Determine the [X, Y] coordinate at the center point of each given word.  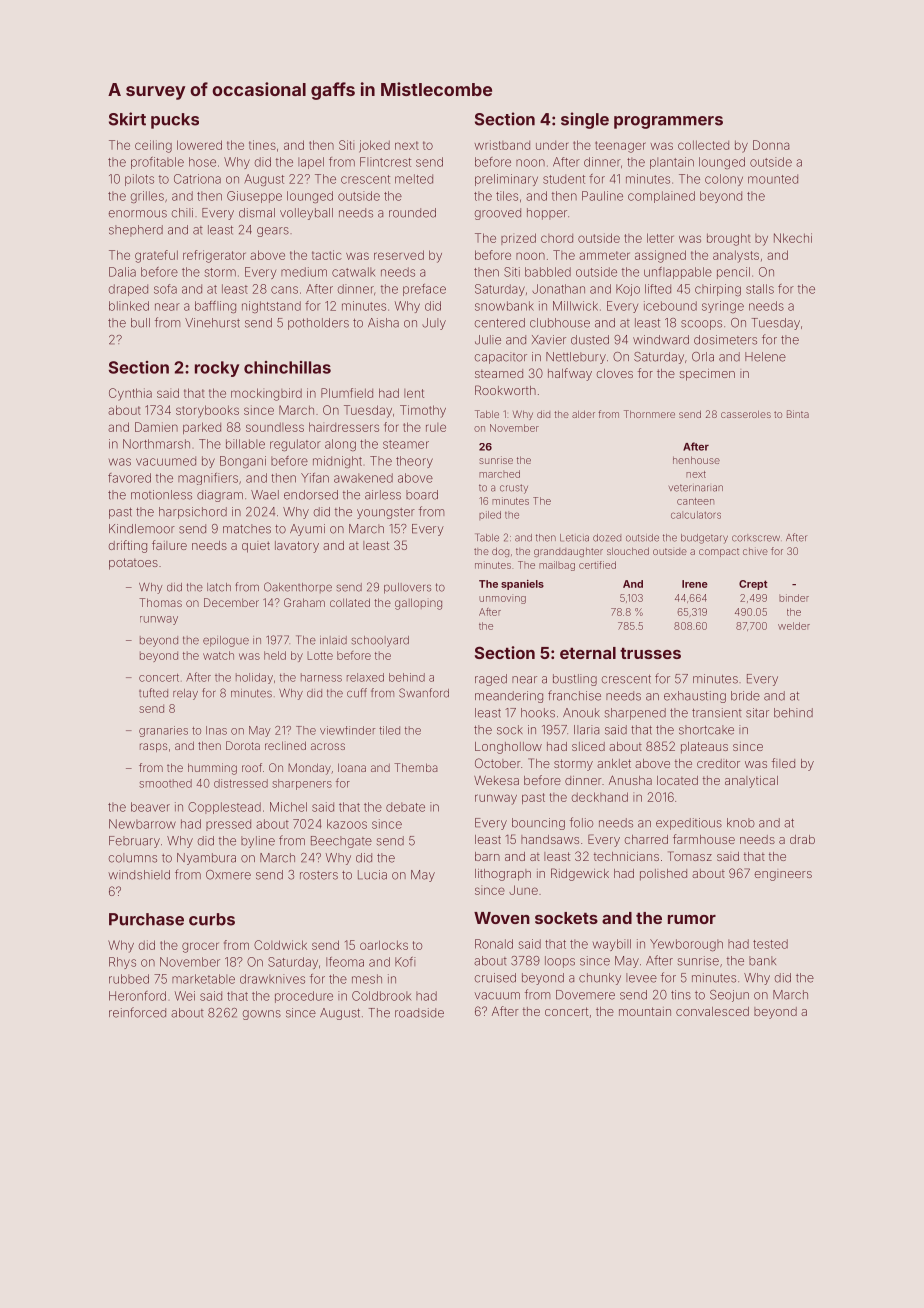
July [434, 324]
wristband [502, 145]
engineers [783, 876]
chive [755, 551]
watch [218, 655]
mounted [773, 179]
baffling [215, 307]
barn [487, 856]
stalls [760, 289]
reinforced [137, 1012]
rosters [319, 875]
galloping [418, 604]
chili [182, 213]
